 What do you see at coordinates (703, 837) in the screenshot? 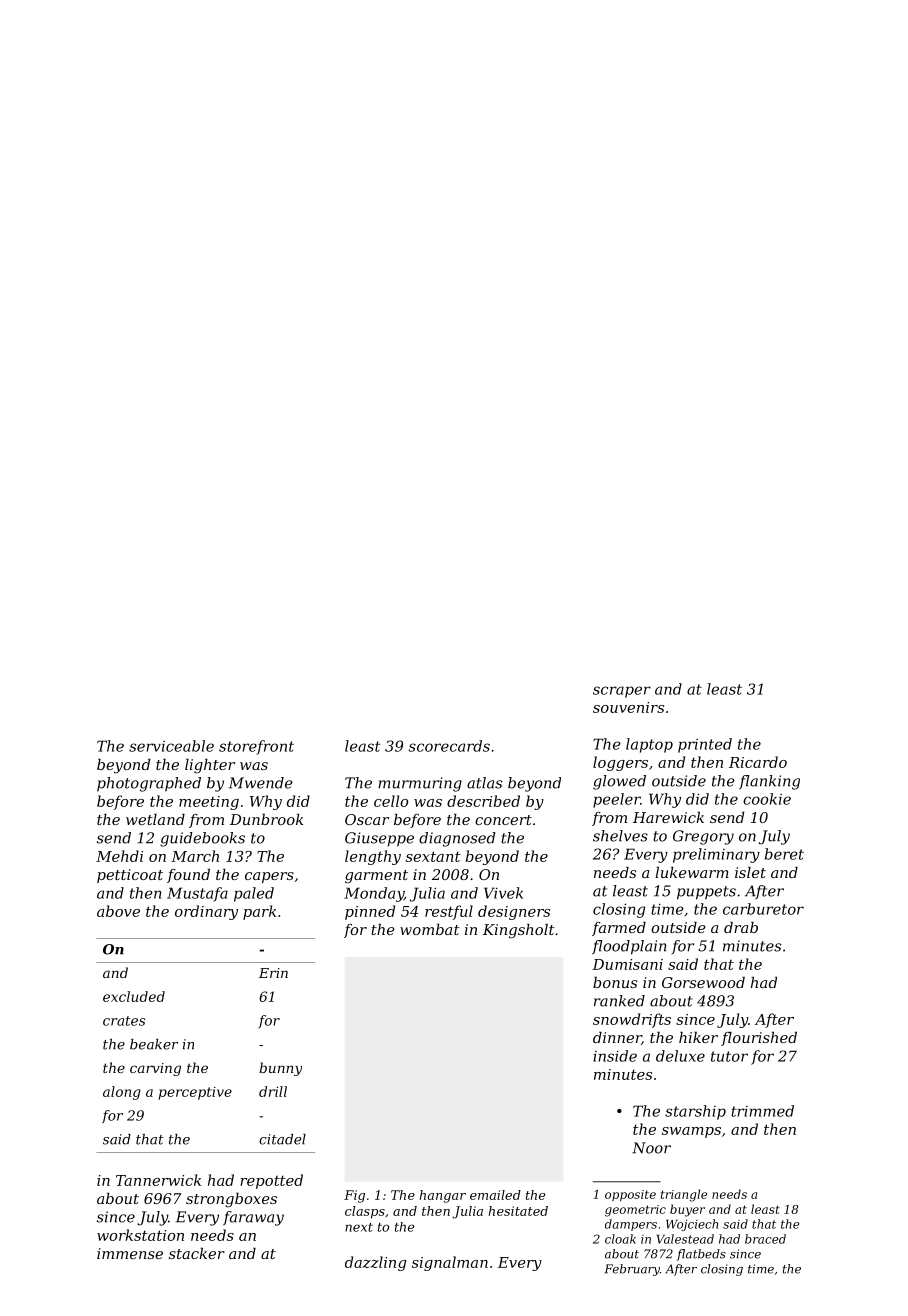
I see `Gregory` at bounding box center [703, 837].
